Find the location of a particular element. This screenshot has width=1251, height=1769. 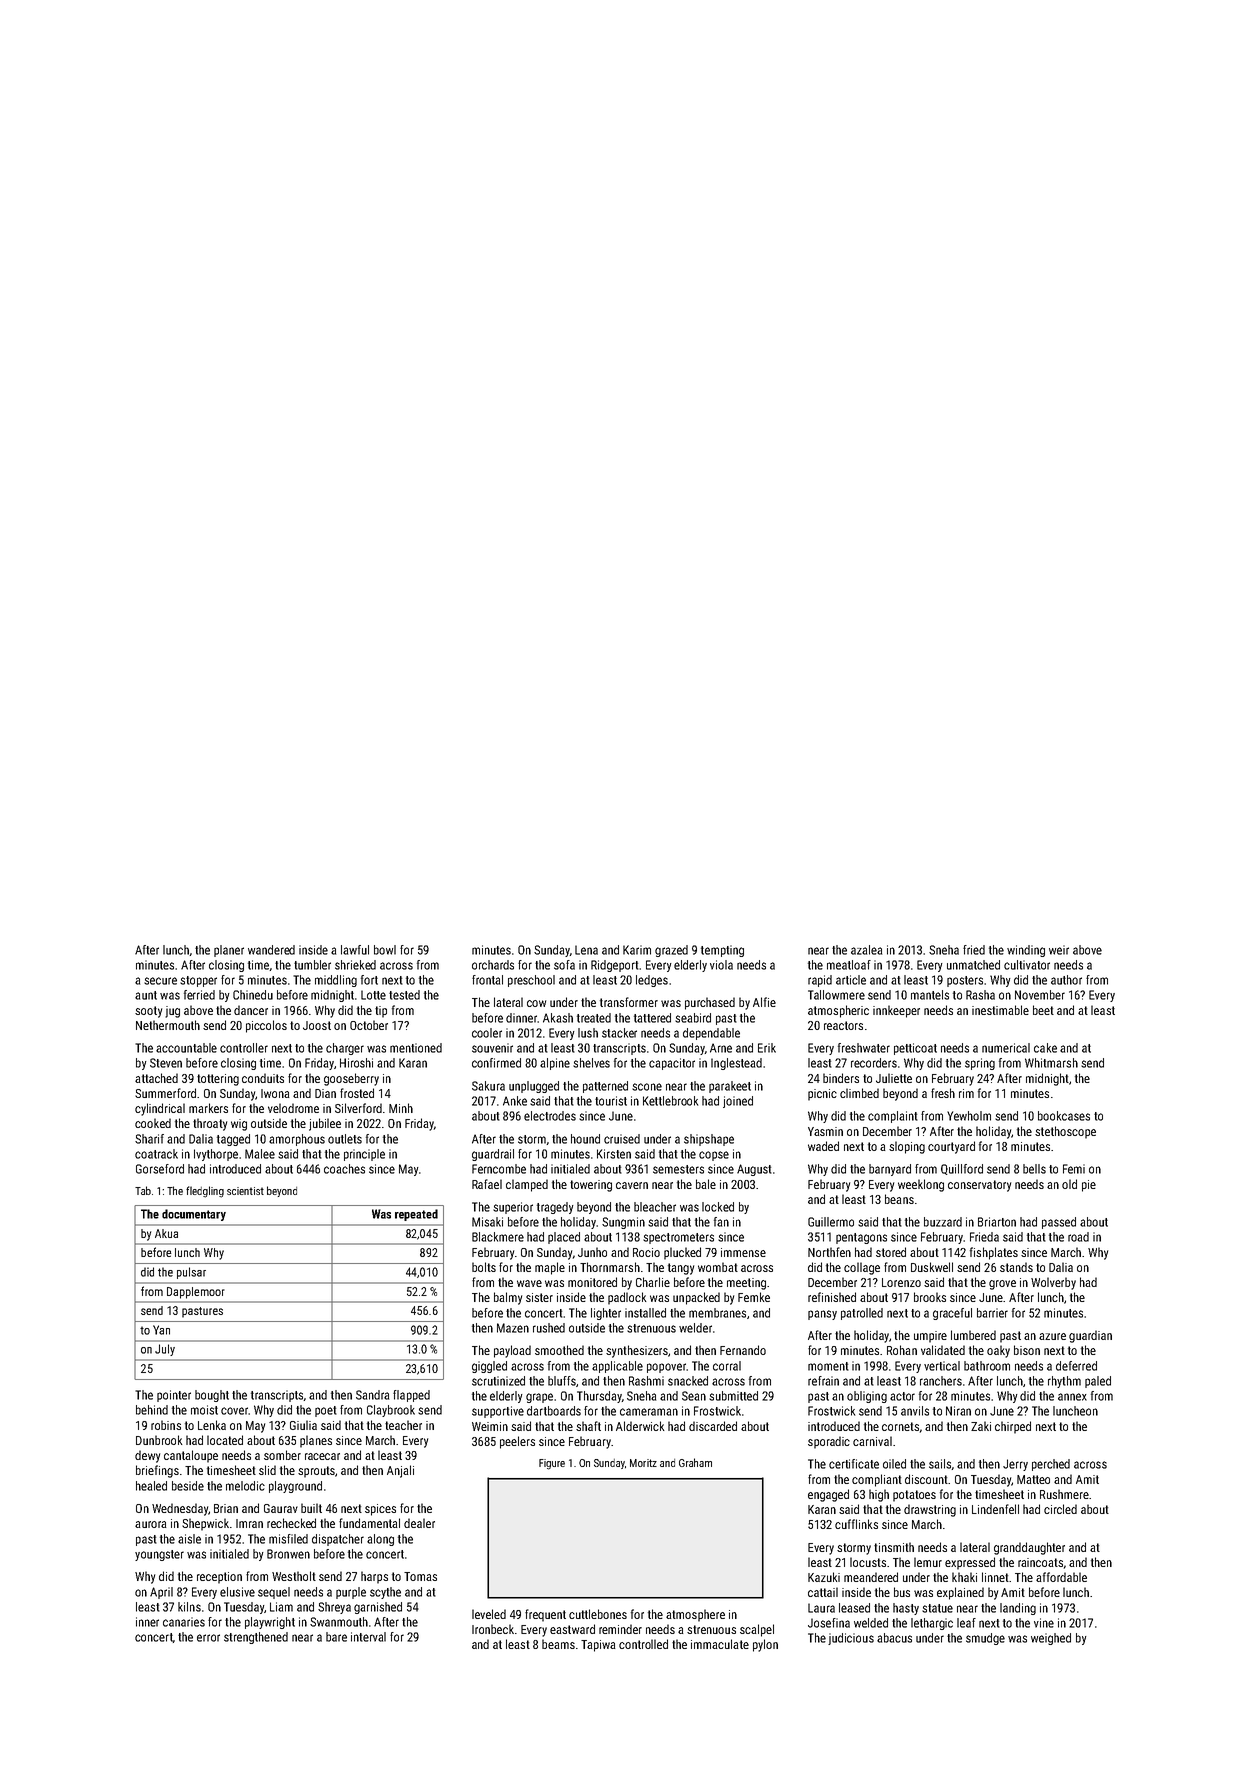

Weimin is located at coordinates (490, 1426).
